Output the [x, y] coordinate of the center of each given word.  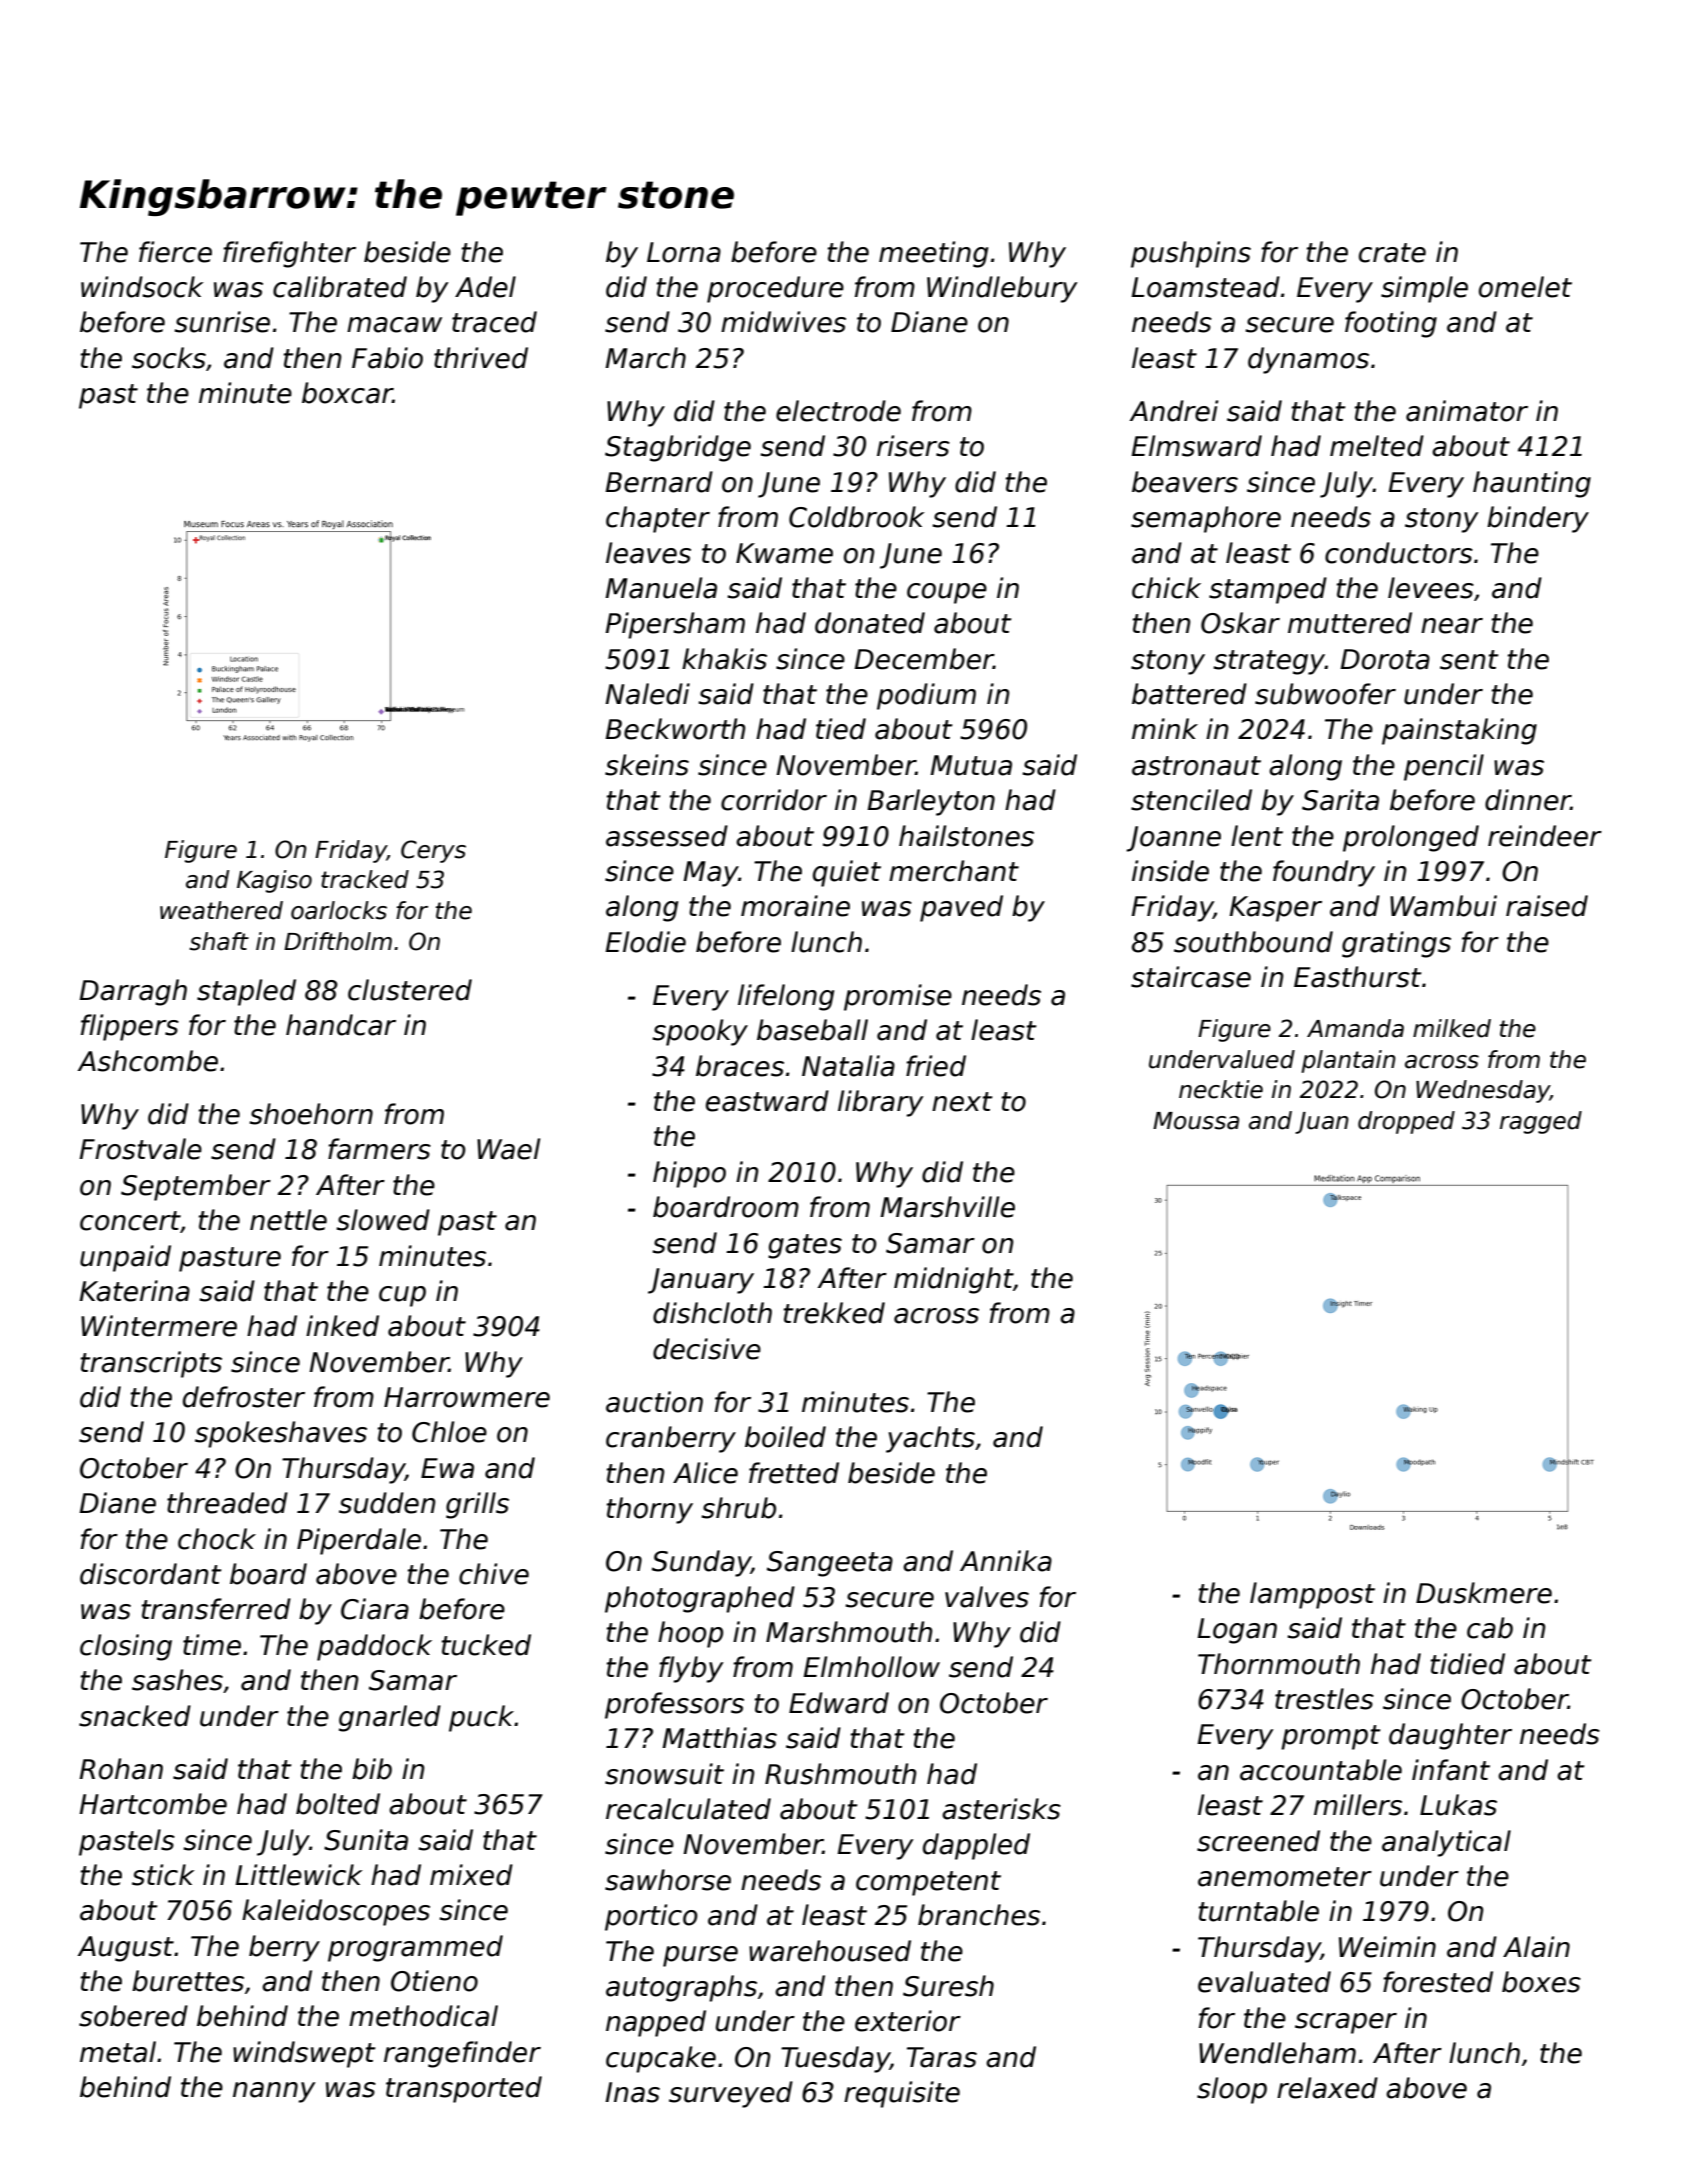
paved [961, 908]
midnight [953, 1280]
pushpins [1191, 254]
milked [1452, 1028]
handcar [341, 1025]
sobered [133, 2016]
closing [126, 1647]
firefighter [289, 254]
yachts [930, 1439]
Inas [632, 2092]
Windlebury [1002, 289]
